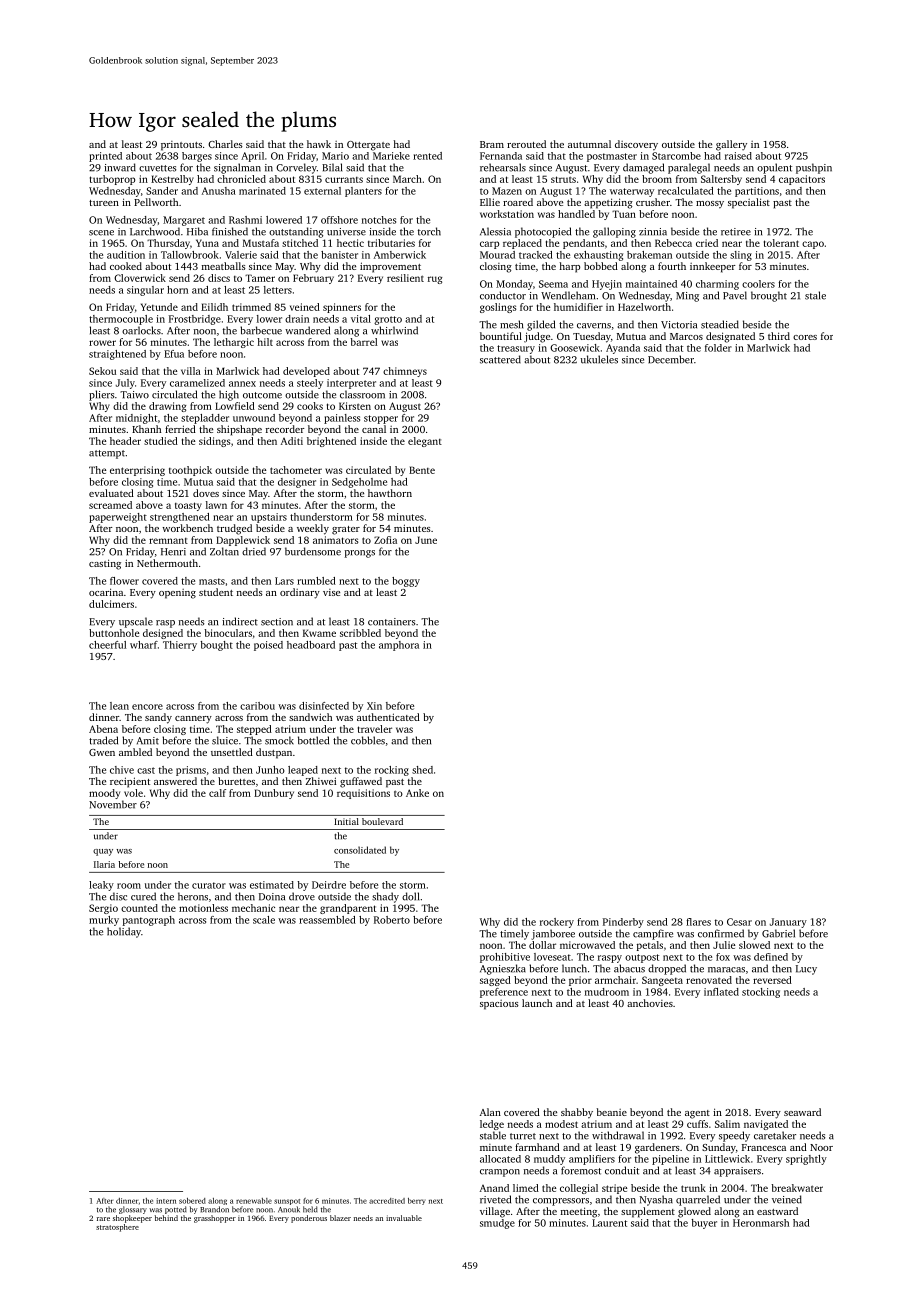 This document has width=924, height=1308. I want to click on Kirsten, so click(355, 406).
